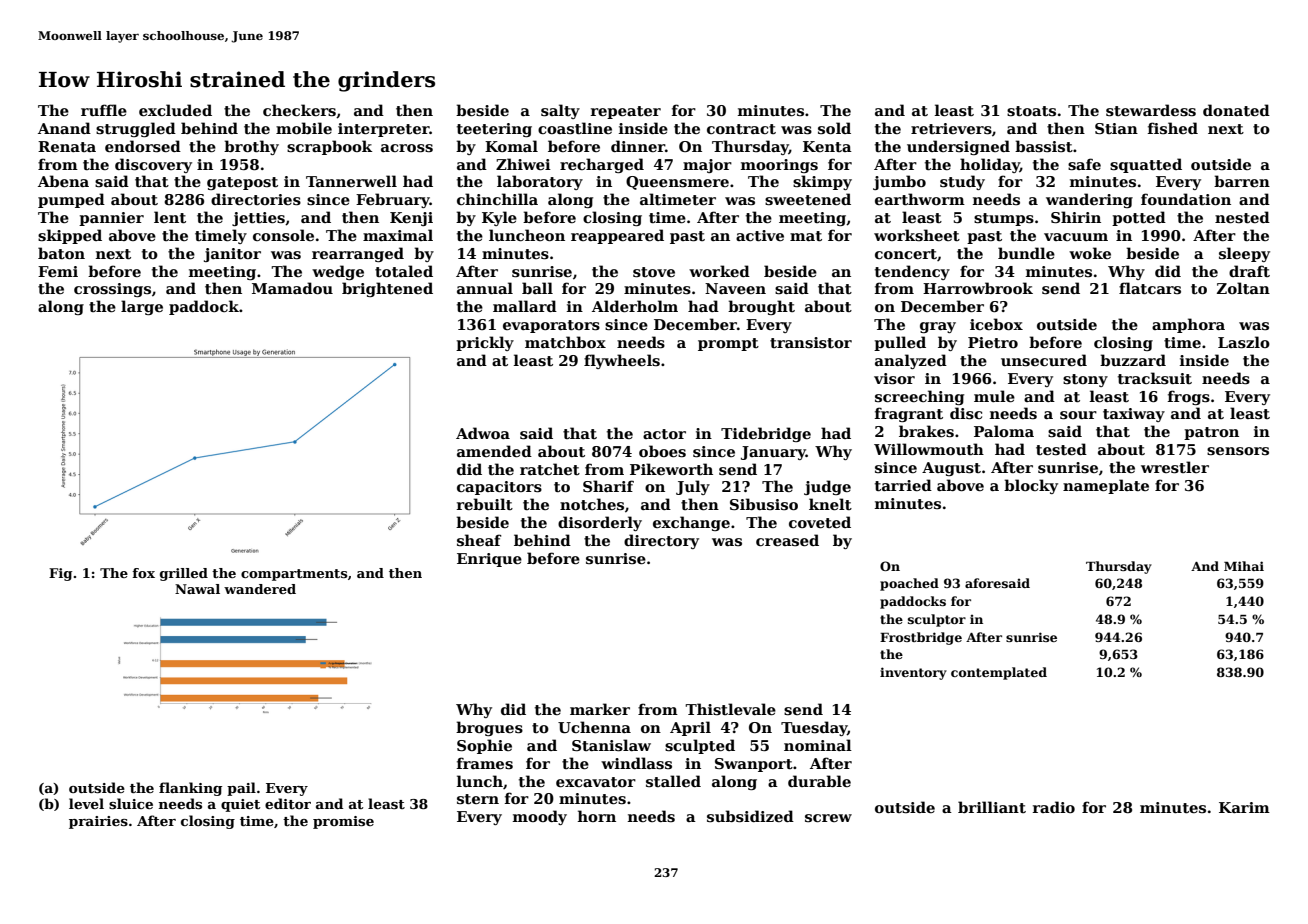 The image size is (1308, 924). What do you see at coordinates (787, 540) in the document?
I see `creased` at bounding box center [787, 540].
